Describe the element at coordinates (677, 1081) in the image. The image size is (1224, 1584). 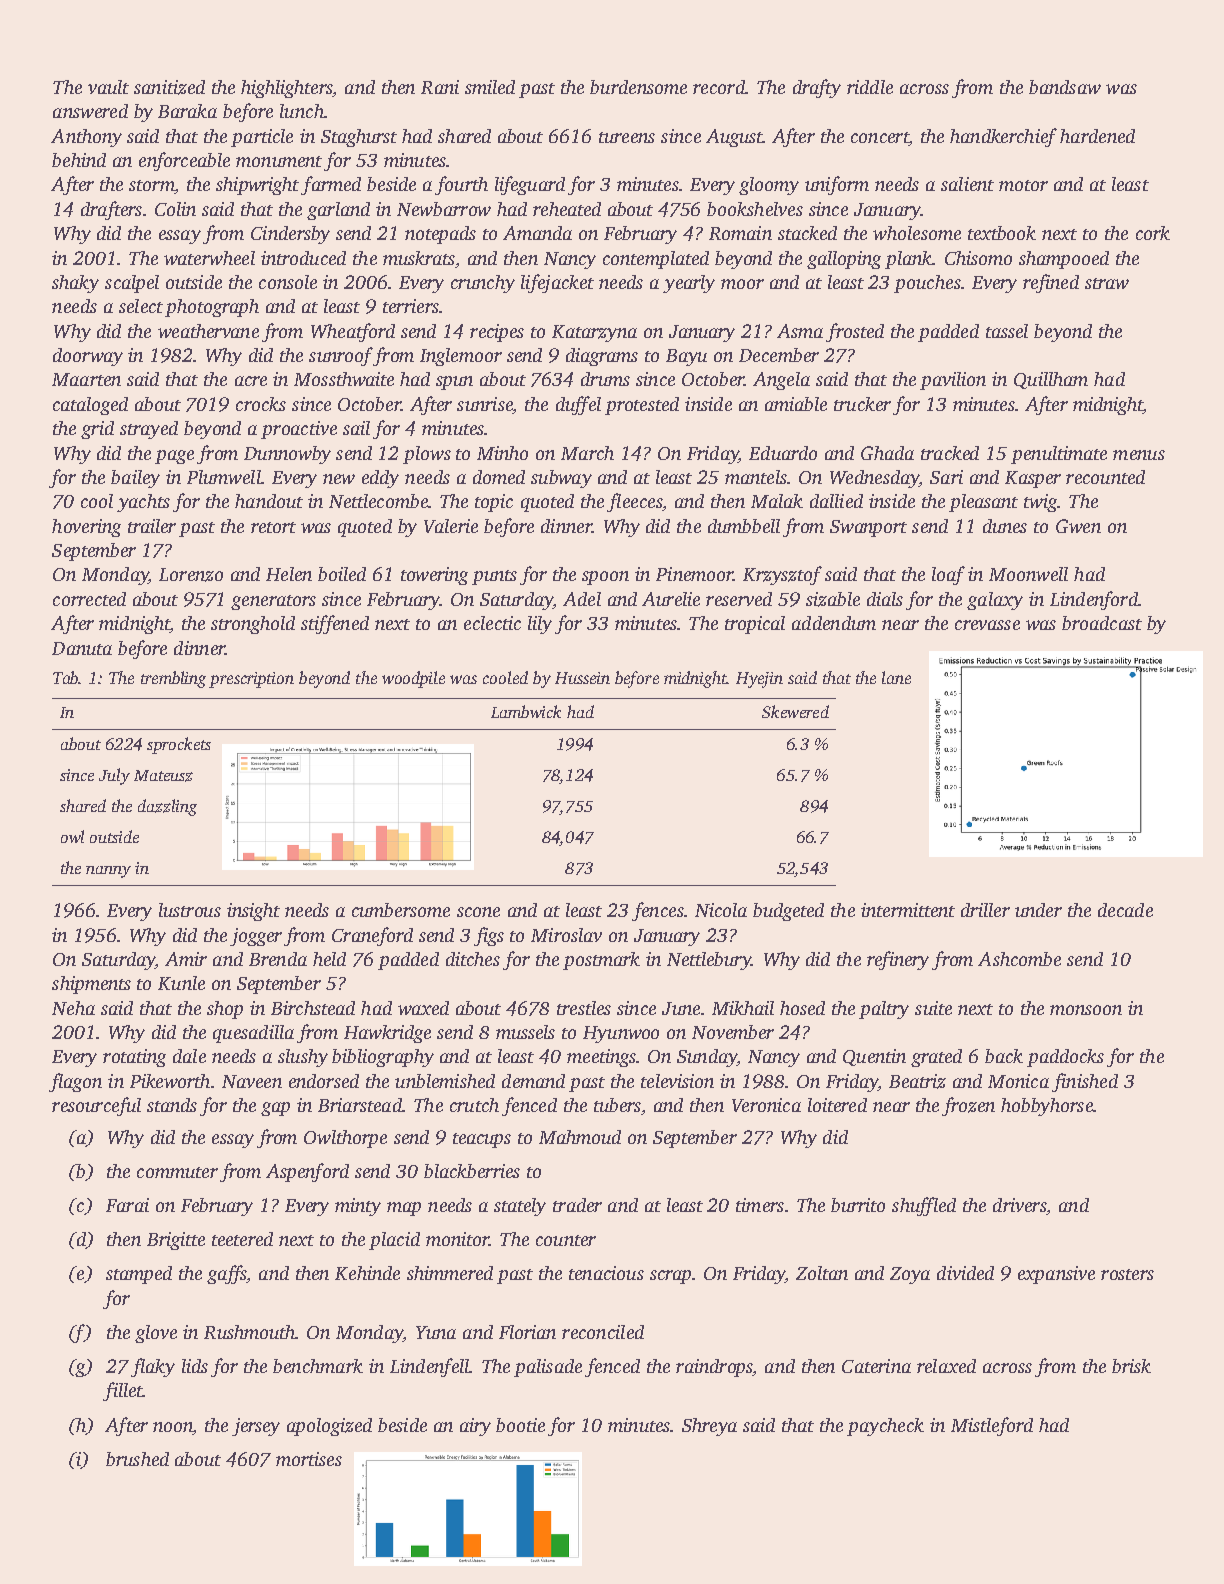
I see `television` at that location.
